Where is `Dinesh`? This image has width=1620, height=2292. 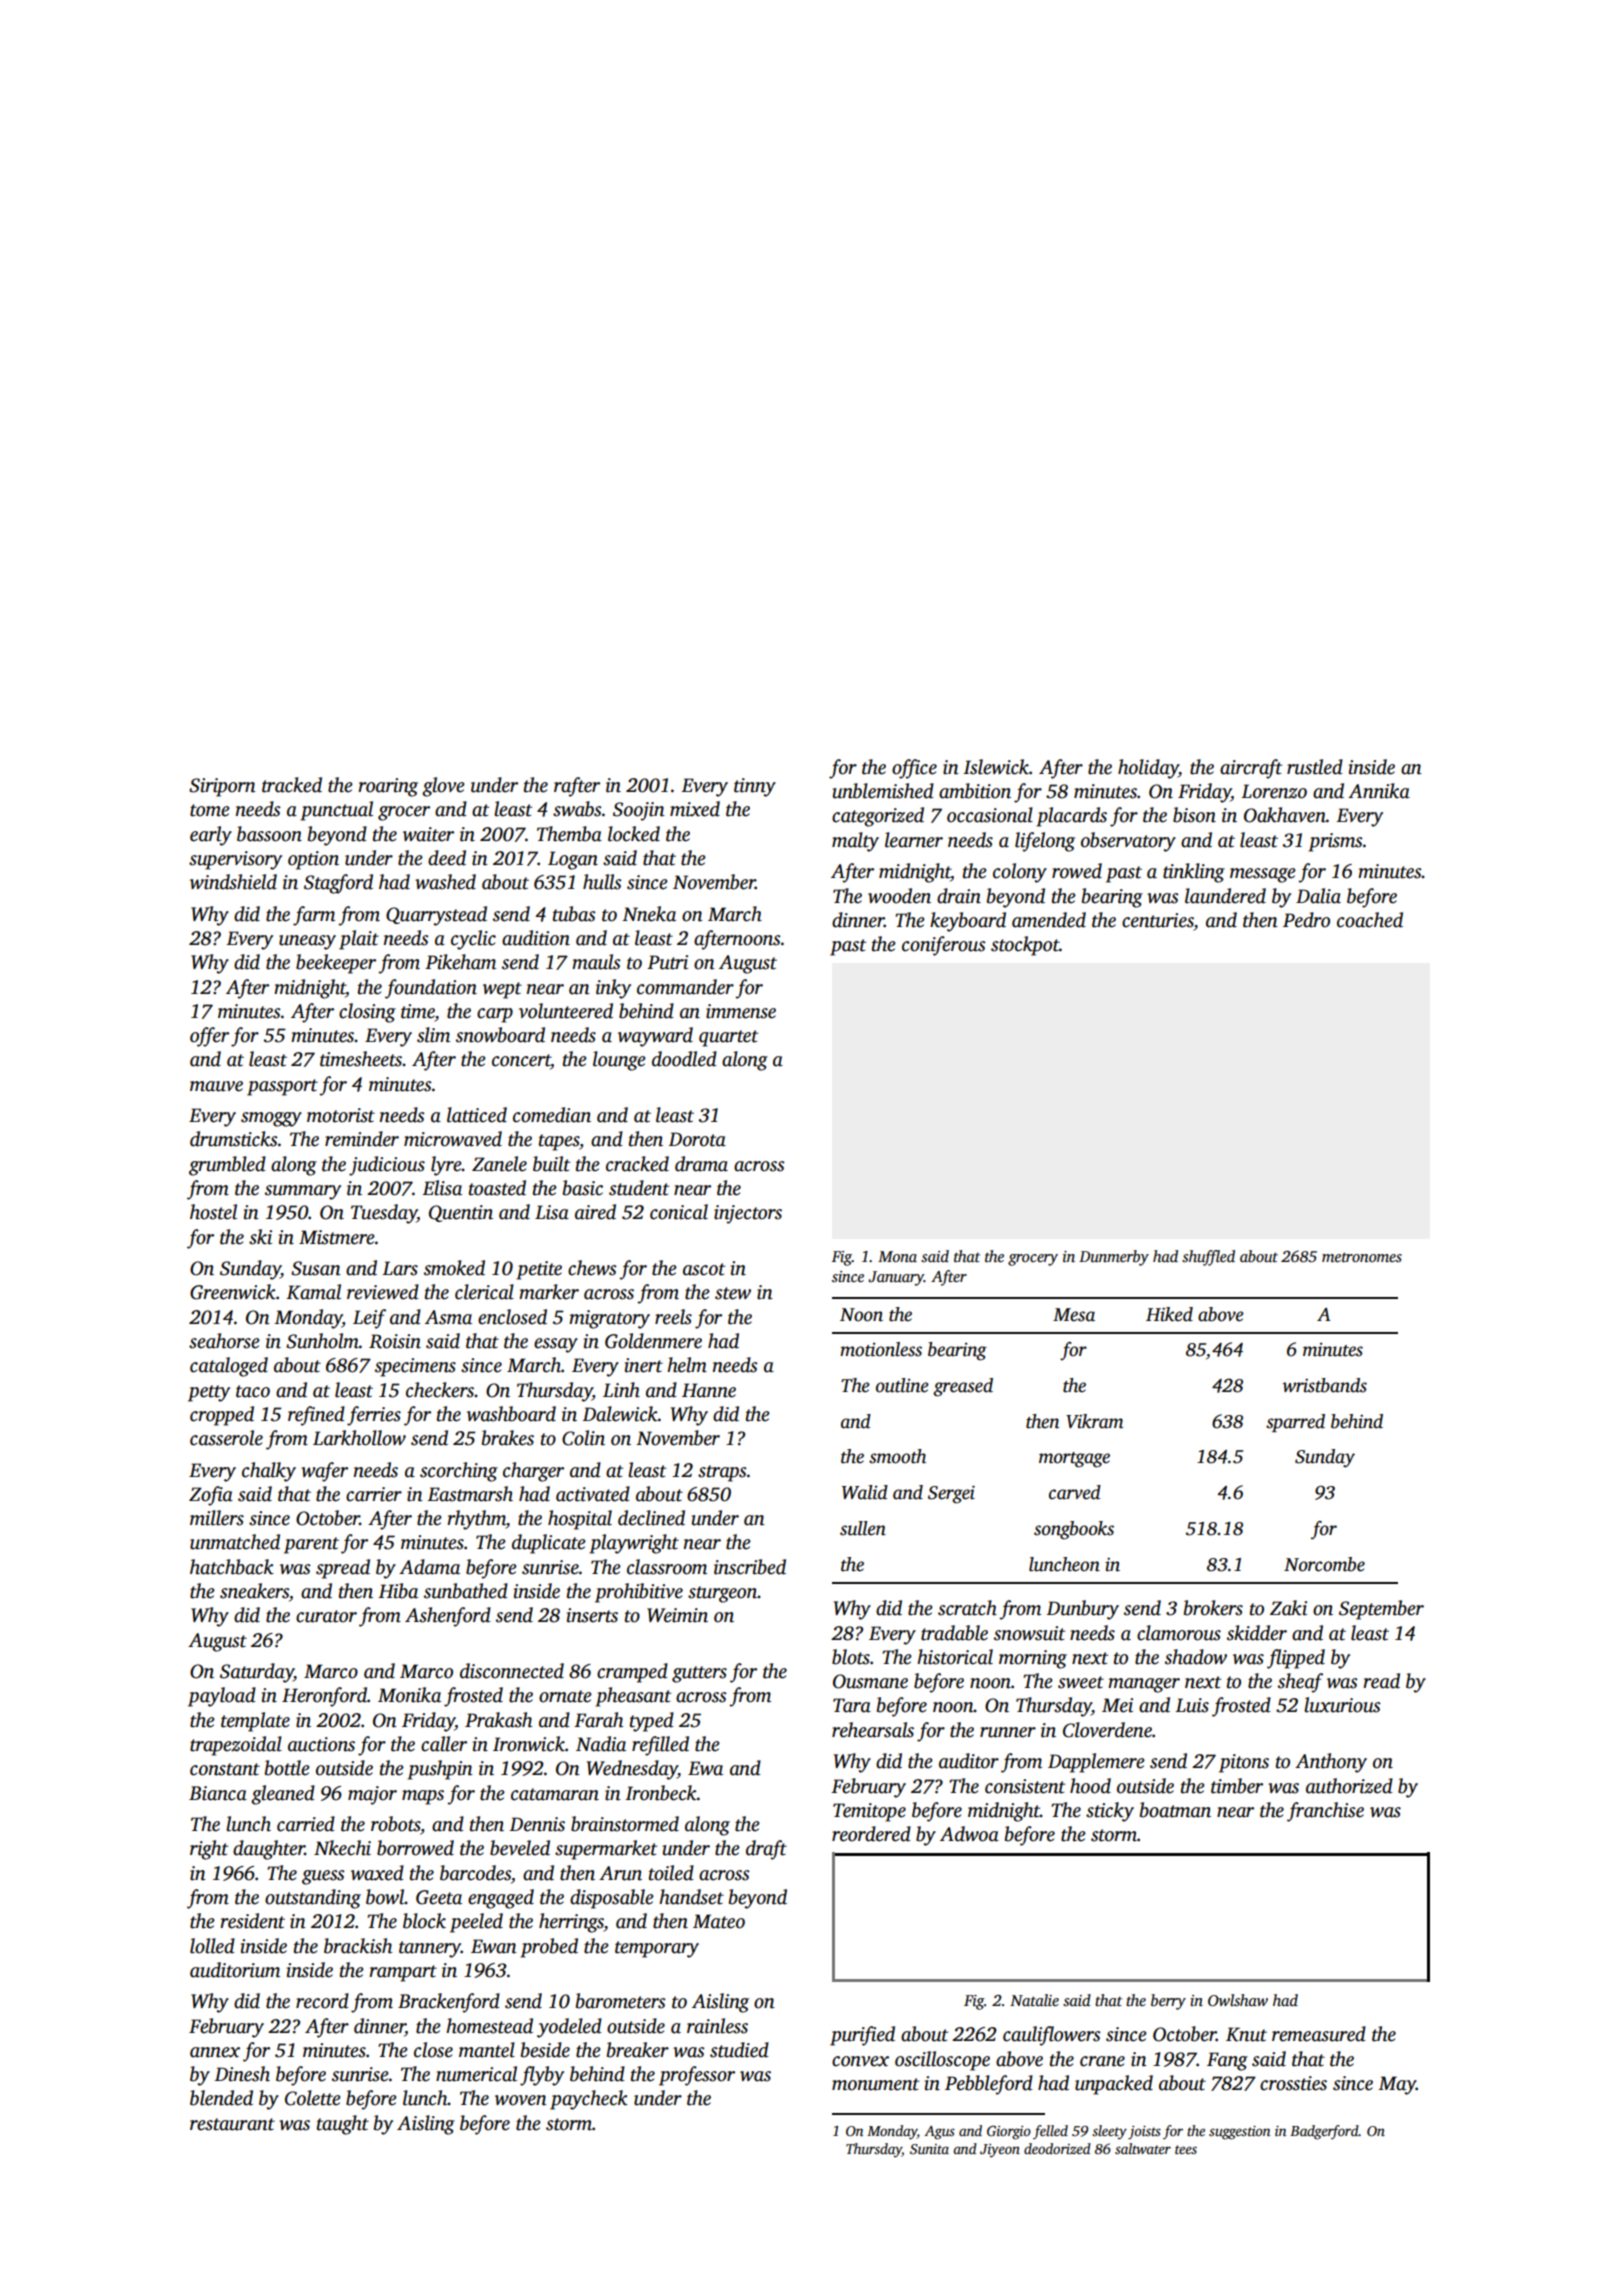
Dinesh is located at coordinates (242, 2074).
